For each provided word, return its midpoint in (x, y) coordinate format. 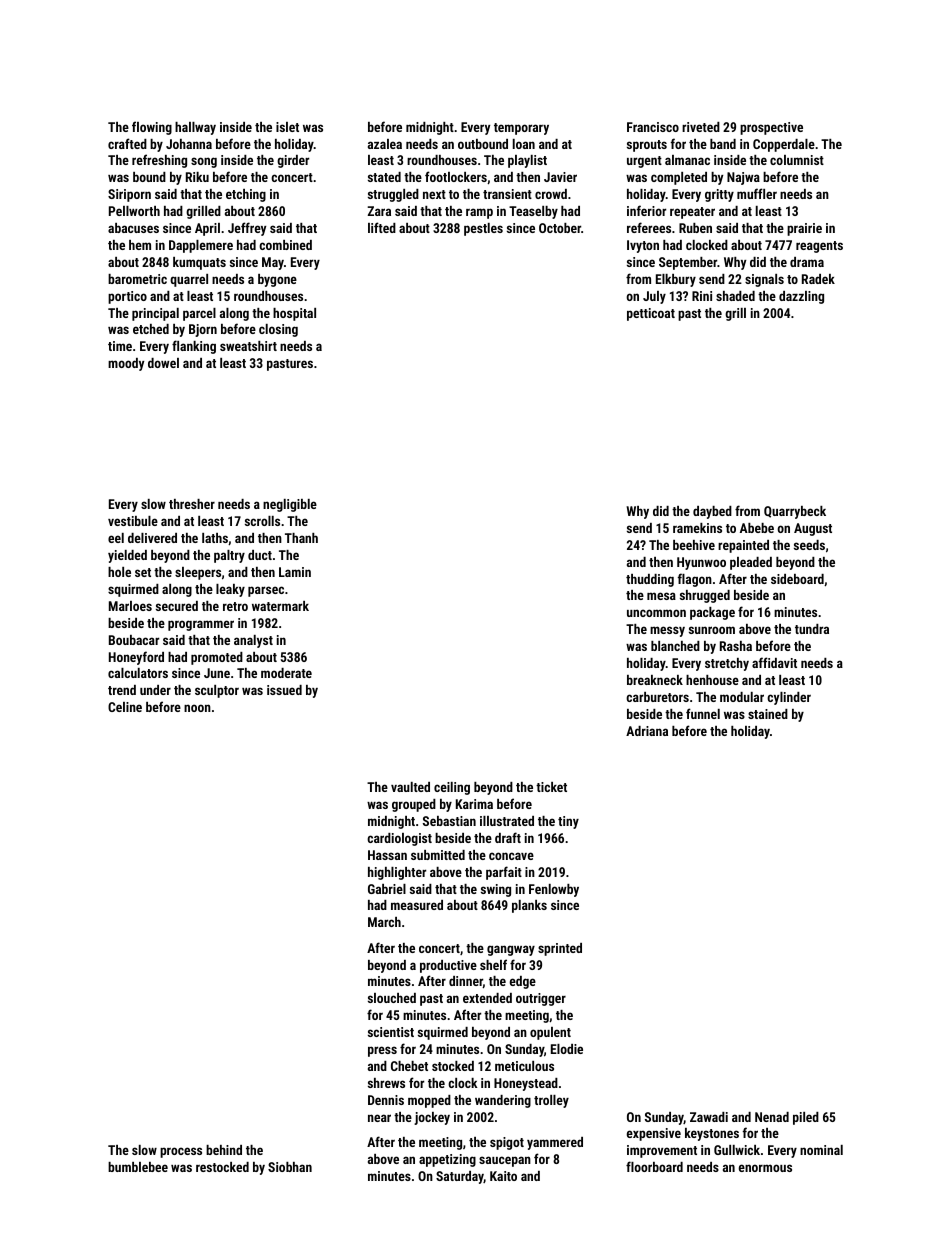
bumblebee (138, 1167)
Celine (125, 707)
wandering (503, 1101)
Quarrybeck (795, 512)
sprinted (560, 949)
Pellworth (134, 211)
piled (806, 1118)
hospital (294, 314)
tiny (568, 822)
